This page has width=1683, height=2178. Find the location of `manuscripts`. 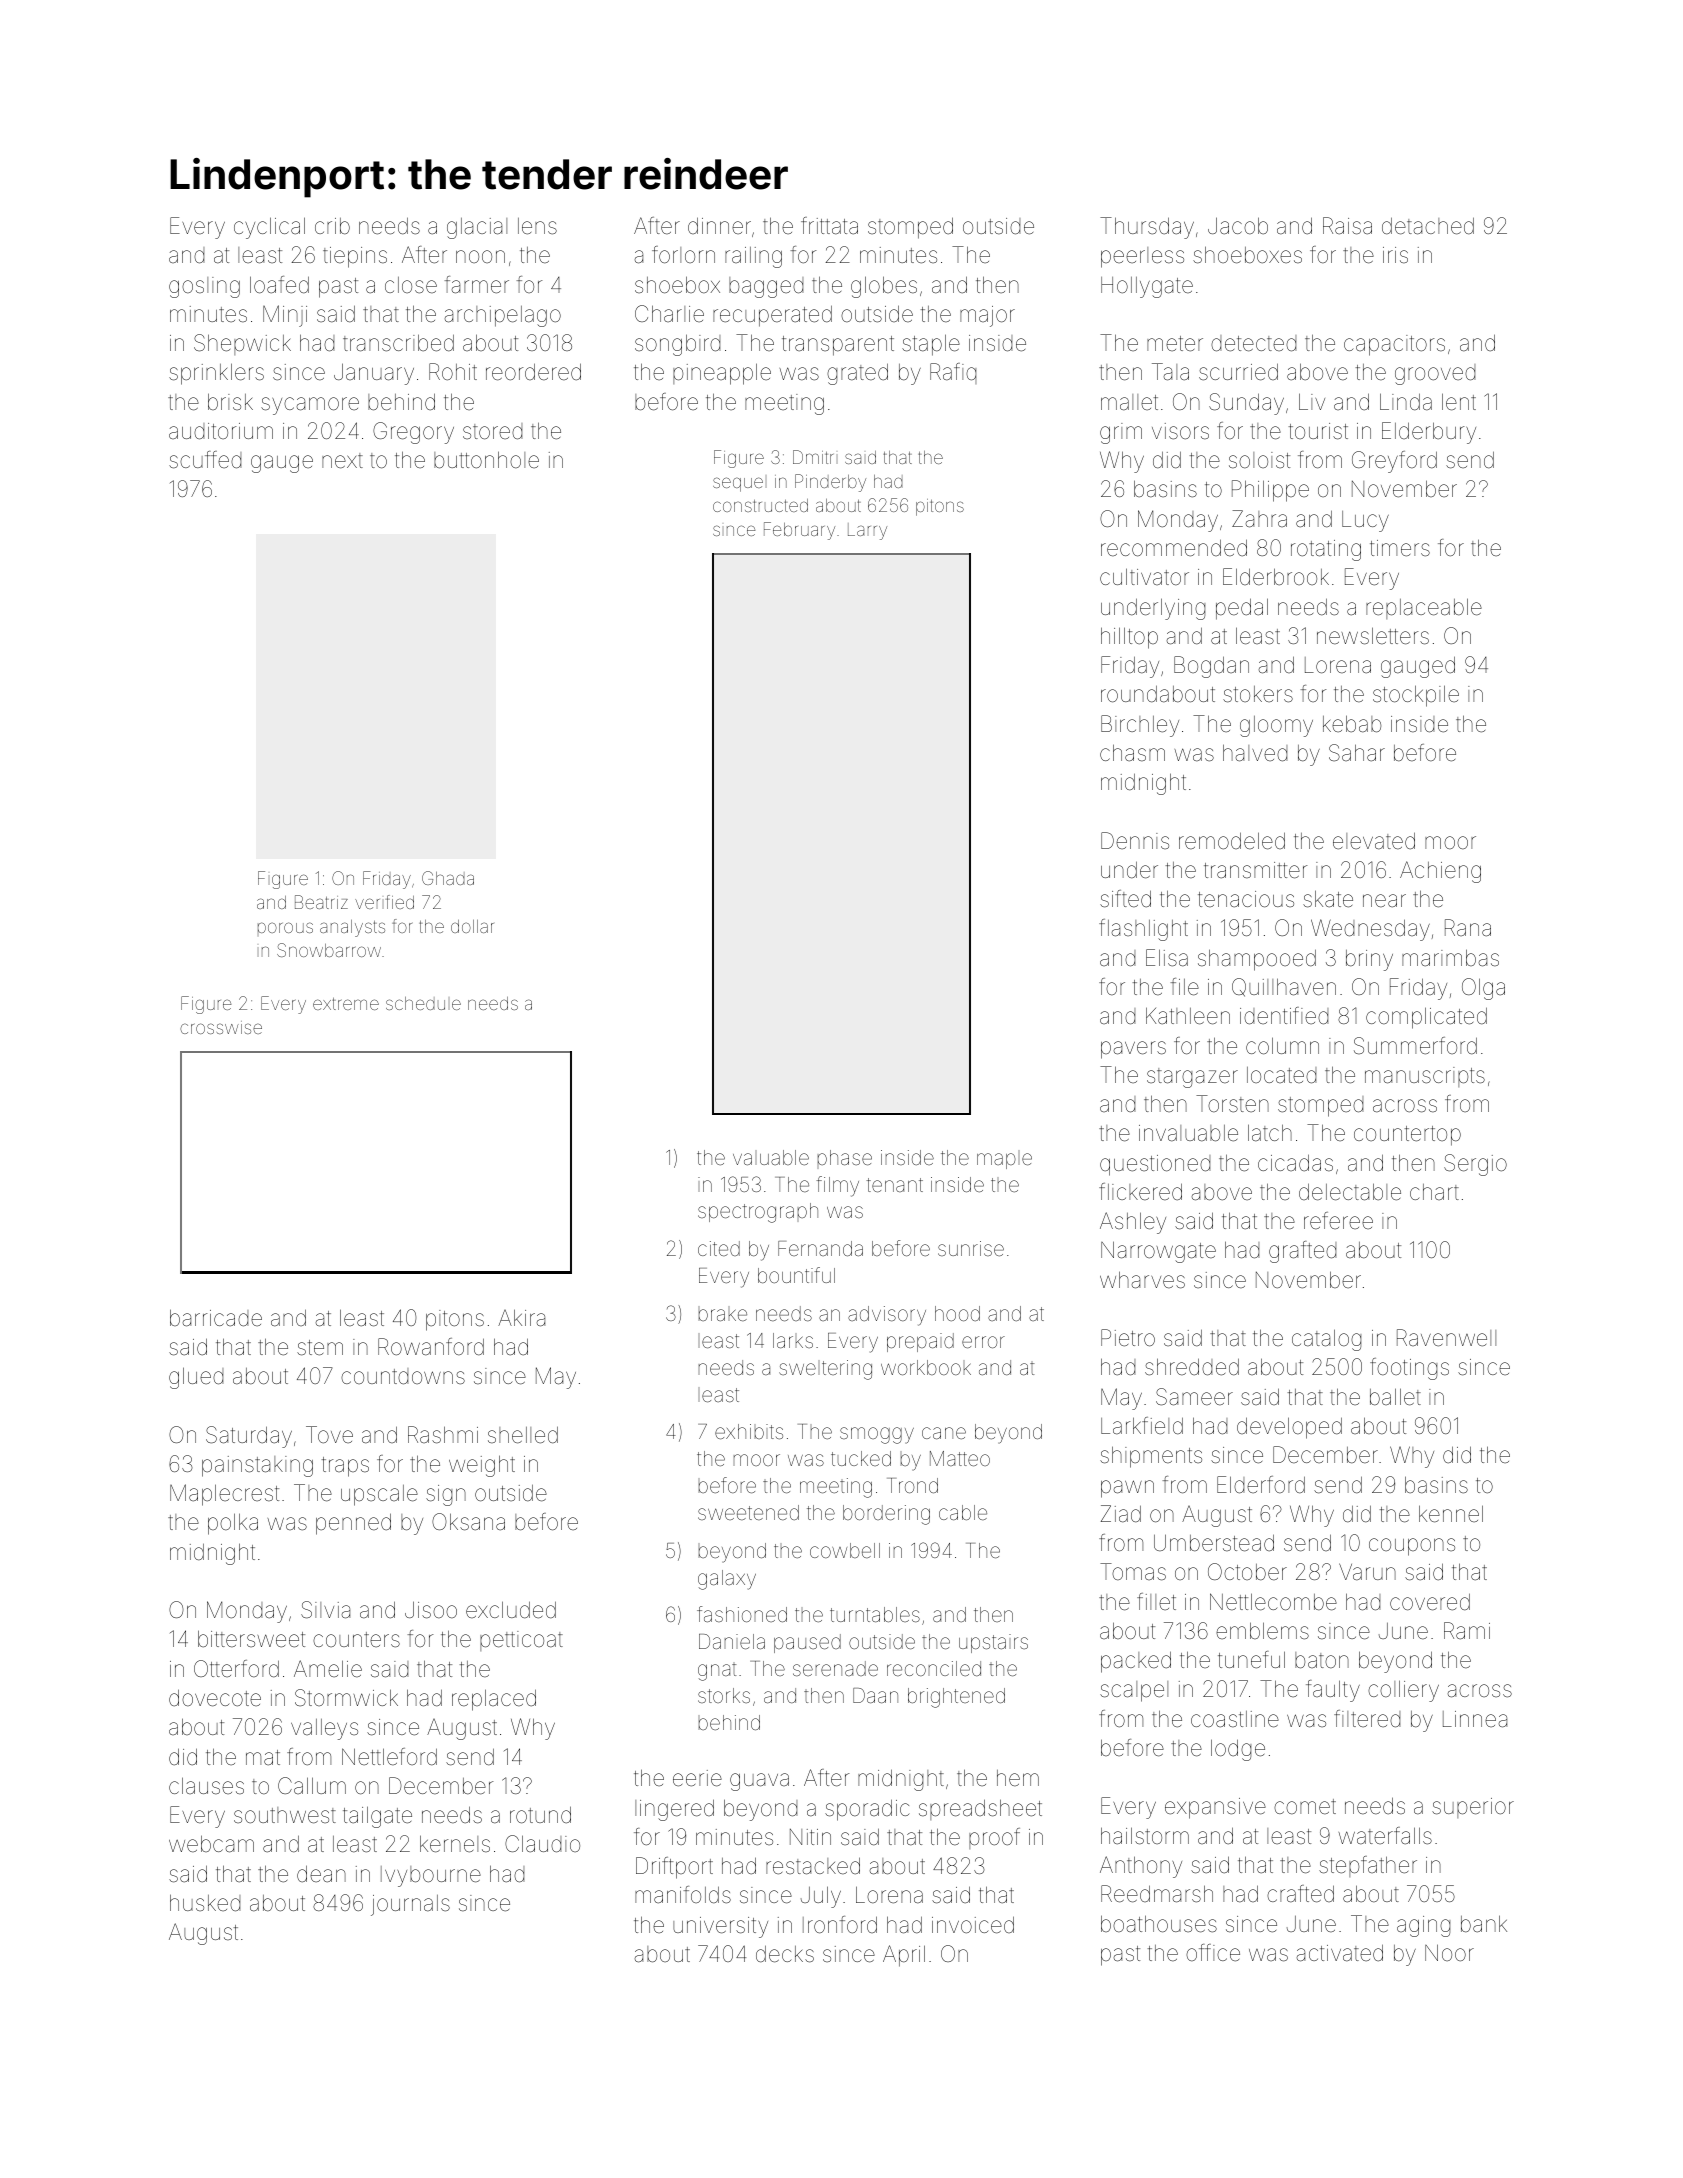

manuscripts is located at coordinates (1425, 1077).
